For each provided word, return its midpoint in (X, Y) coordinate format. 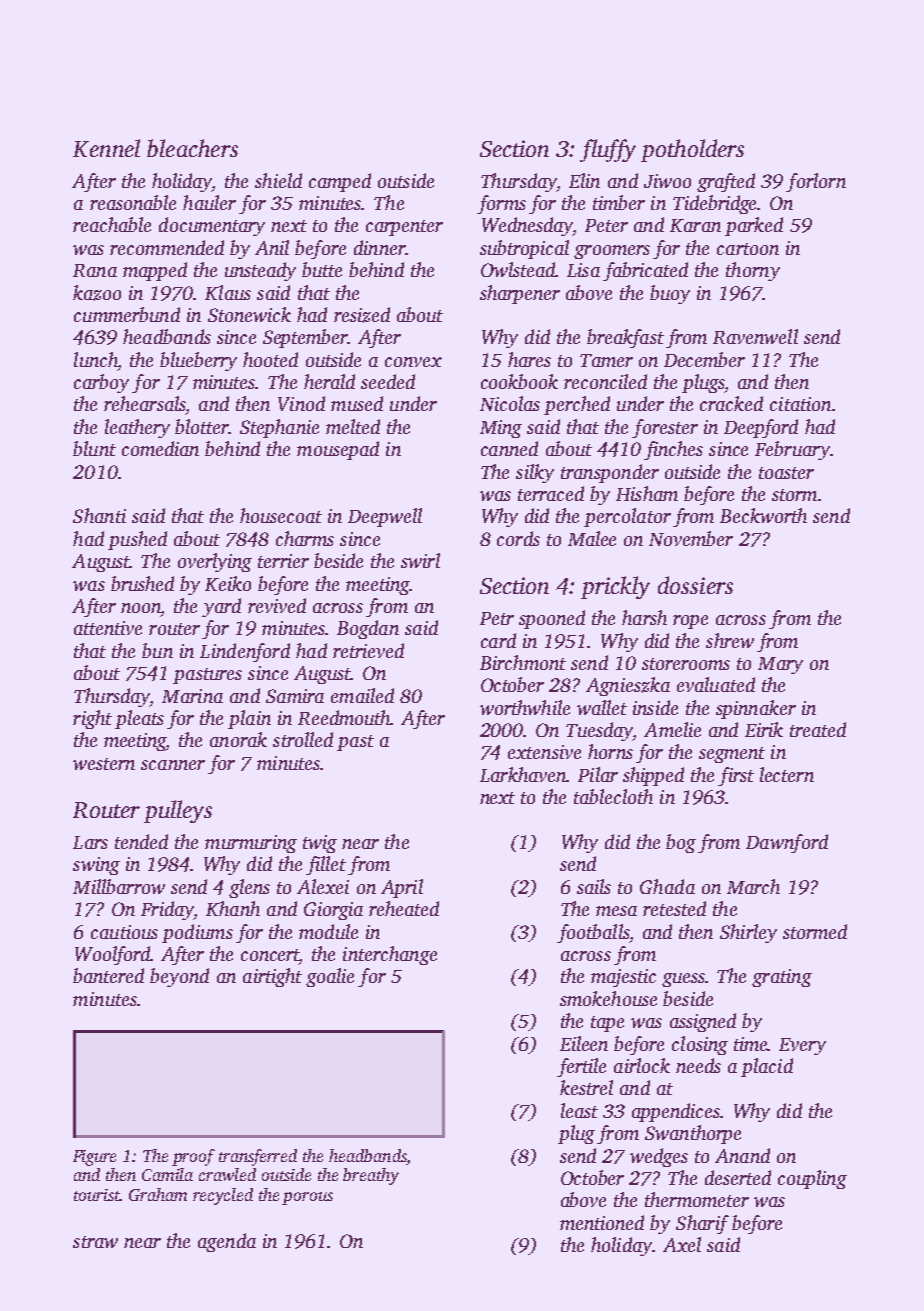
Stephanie (279, 428)
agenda (227, 1242)
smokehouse (608, 998)
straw (95, 1242)
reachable (112, 224)
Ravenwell (755, 336)
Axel (682, 1244)
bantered (108, 975)
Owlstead (518, 269)
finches (673, 450)
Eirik (764, 729)
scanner (173, 765)
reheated (404, 908)
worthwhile (525, 707)
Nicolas (510, 403)
